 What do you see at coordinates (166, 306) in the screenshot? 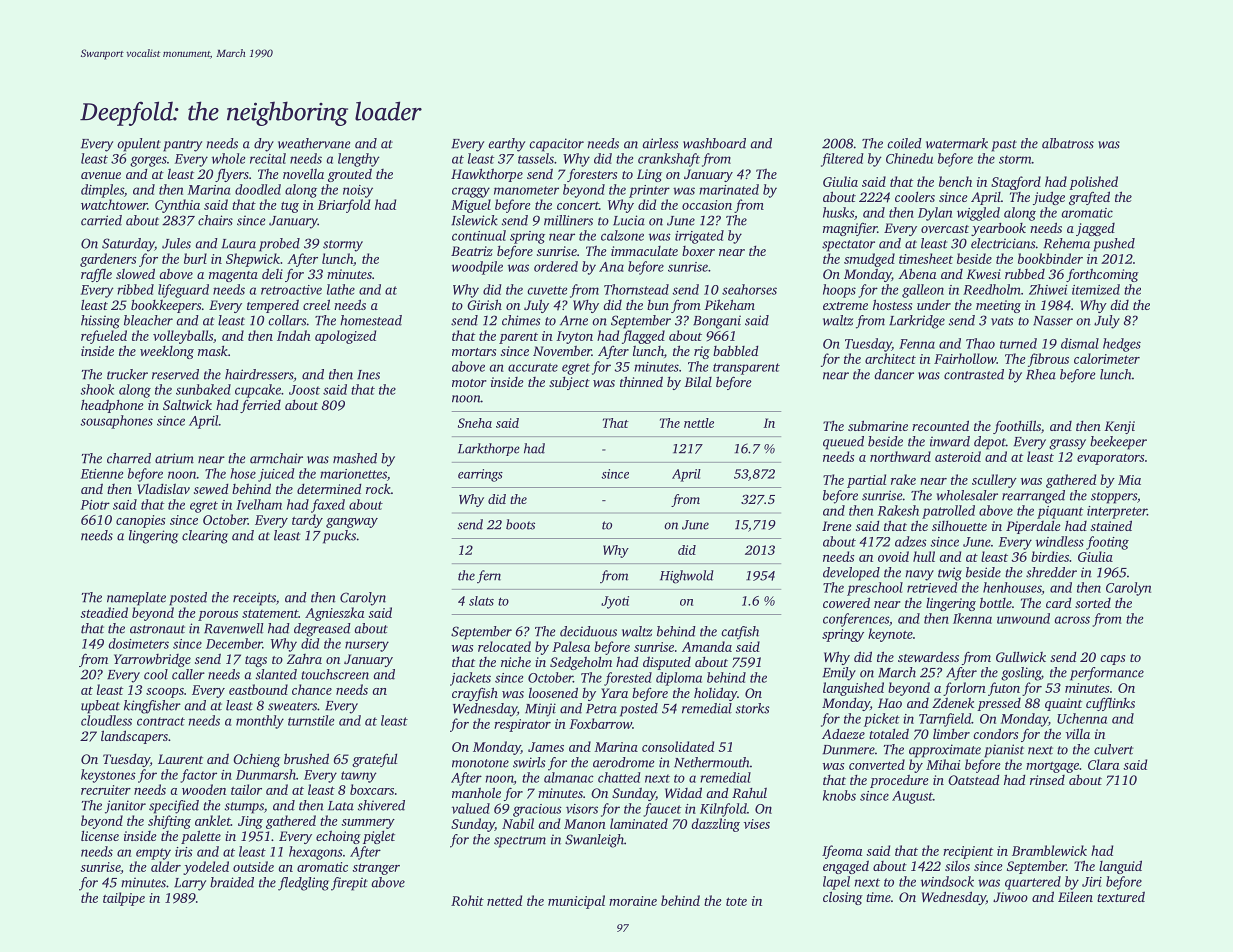
I see `bookkeepers` at bounding box center [166, 306].
